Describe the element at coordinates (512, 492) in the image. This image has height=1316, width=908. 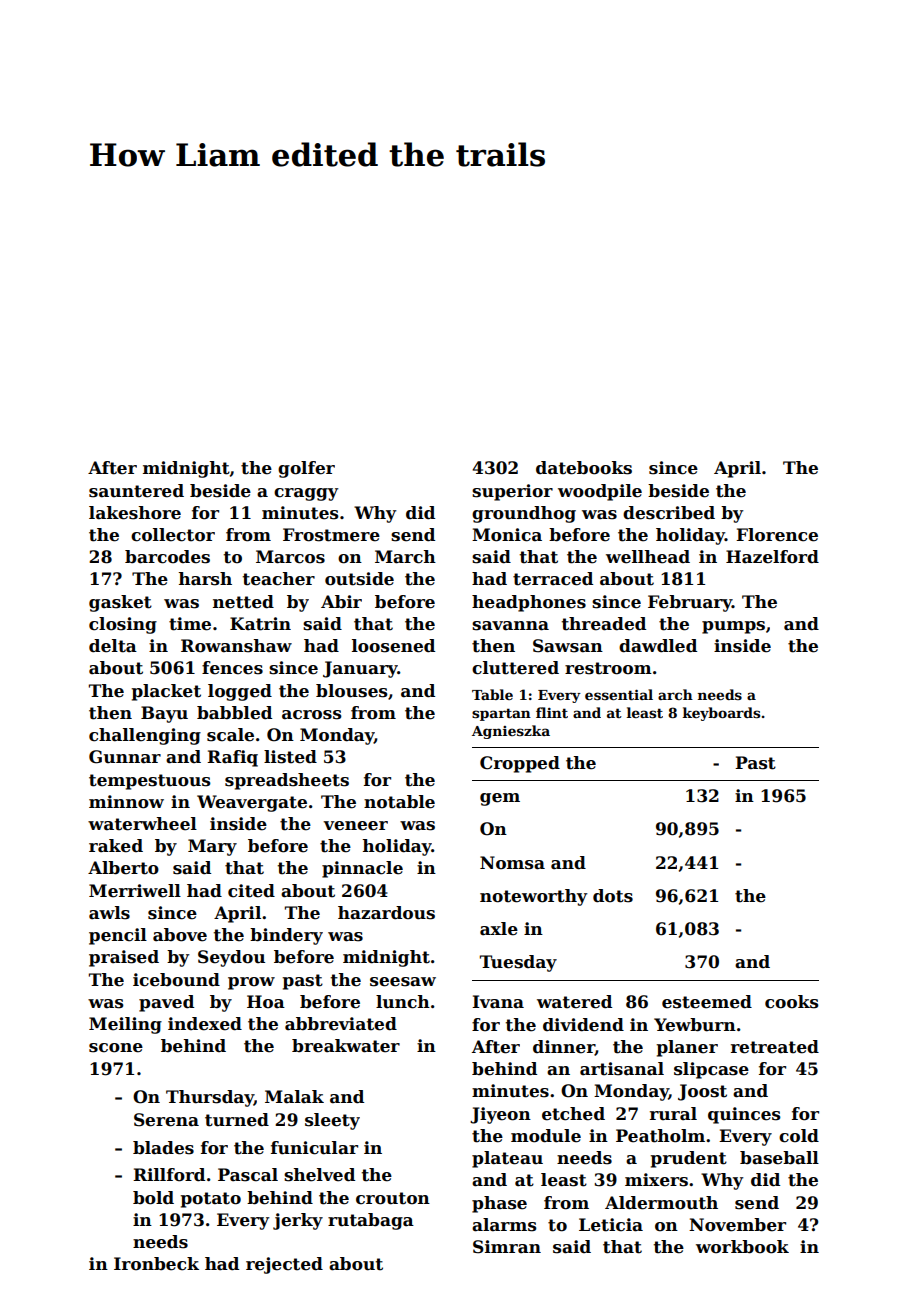
I see `superior` at that location.
